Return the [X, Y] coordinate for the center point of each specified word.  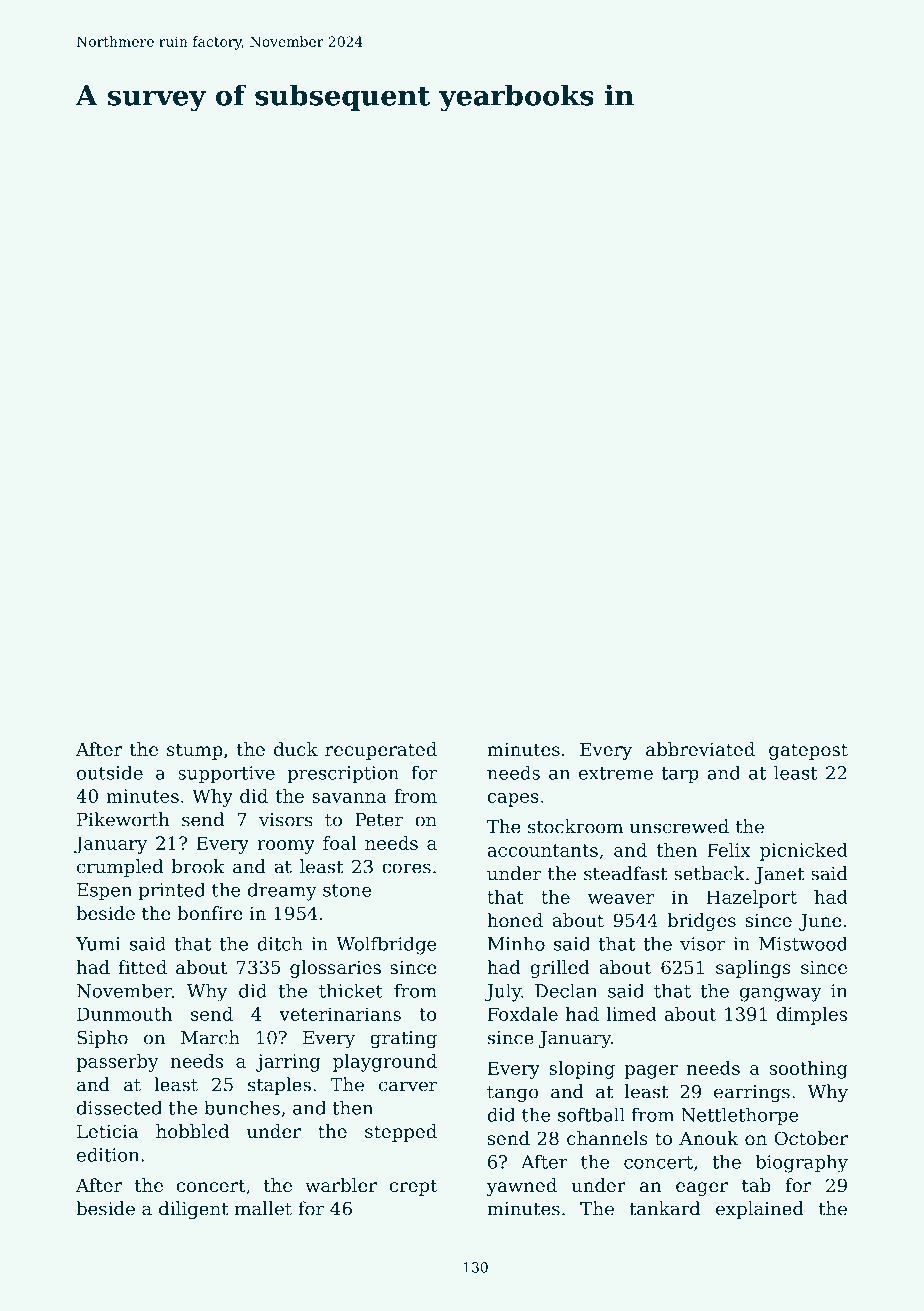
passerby [117, 1063]
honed [515, 920]
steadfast [625, 873]
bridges [701, 922]
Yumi [98, 944]
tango [513, 1094]
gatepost [808, 751]
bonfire [210, 913]
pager [651, 1072]
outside [110, 772]
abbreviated [700, 749]
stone [347, 890]
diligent [194, 1210]
